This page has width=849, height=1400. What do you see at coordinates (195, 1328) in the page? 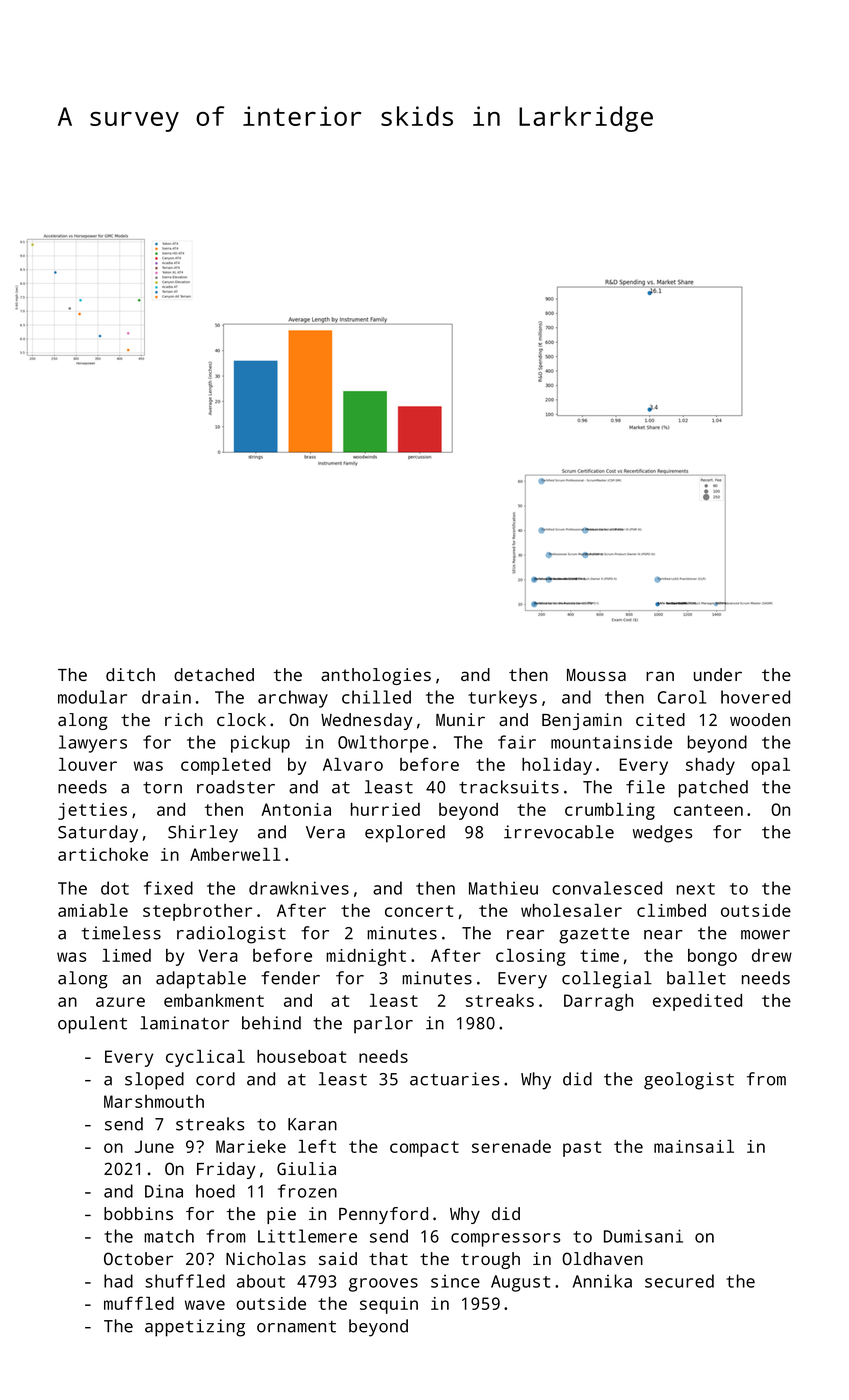
I see `appetizing` at bounding box center [195, 1328].
